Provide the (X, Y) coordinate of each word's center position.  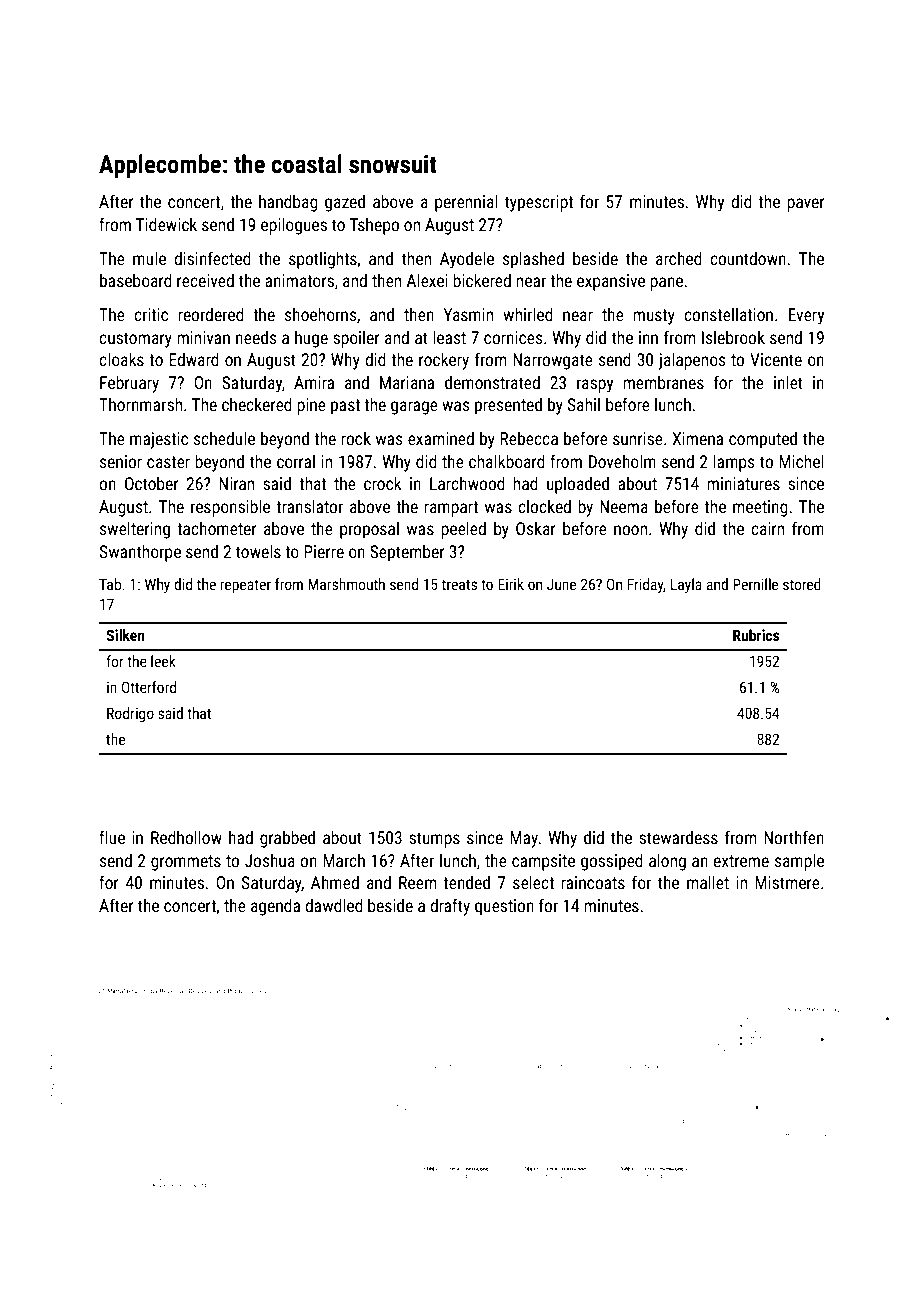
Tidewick (166, 224)
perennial (466, 203)
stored (802, 584)
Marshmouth (346, 584)
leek (163, 661)
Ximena (697, 438)
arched (679, 258)
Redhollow (186, 837)
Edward (194, 359)
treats (459, 584)
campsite (543, 862)
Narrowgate (553, 361)
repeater (245, 586)
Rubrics (756, 635)
